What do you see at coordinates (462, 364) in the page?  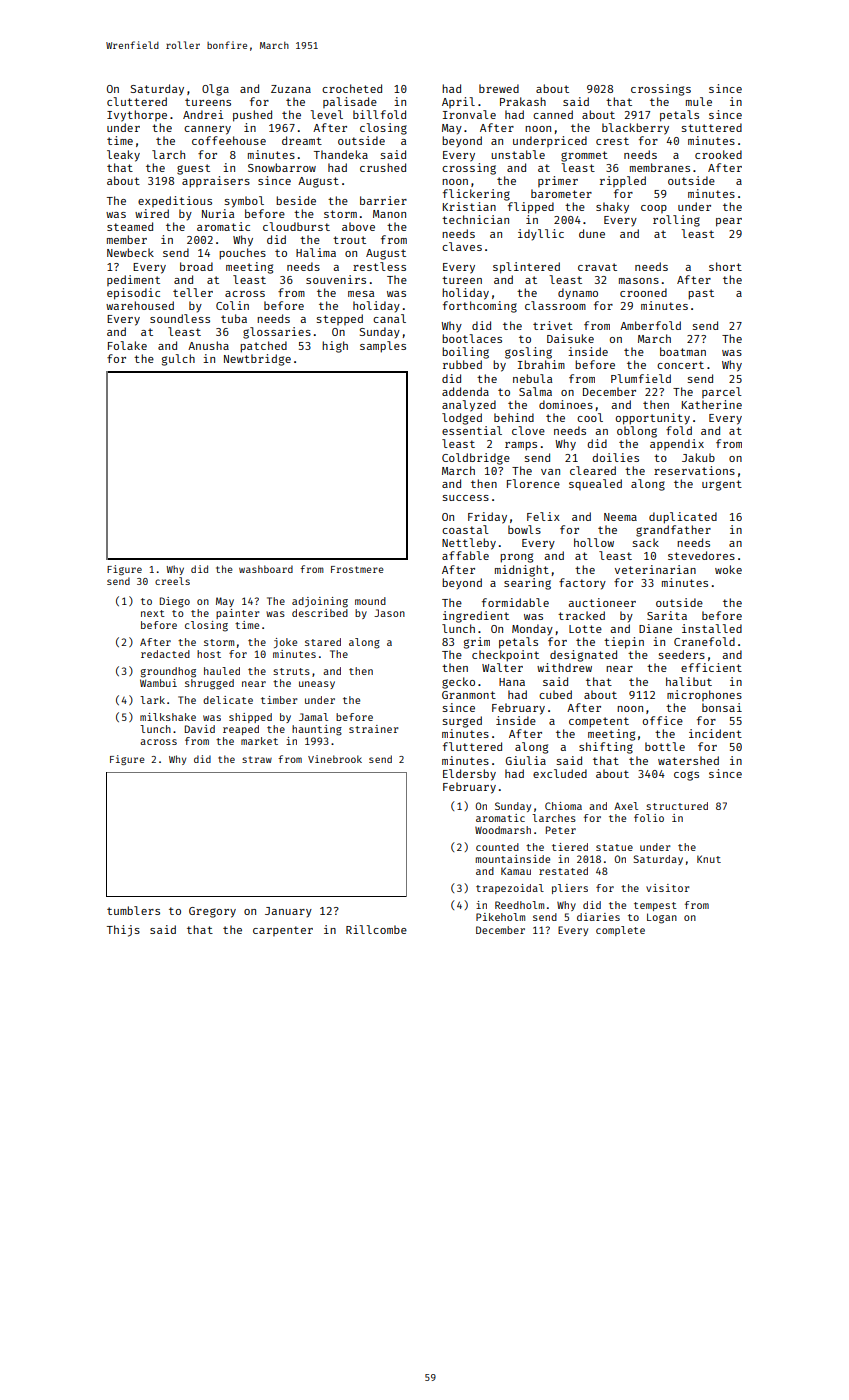 I see `rubbed` at bounding box center [462, 364].
